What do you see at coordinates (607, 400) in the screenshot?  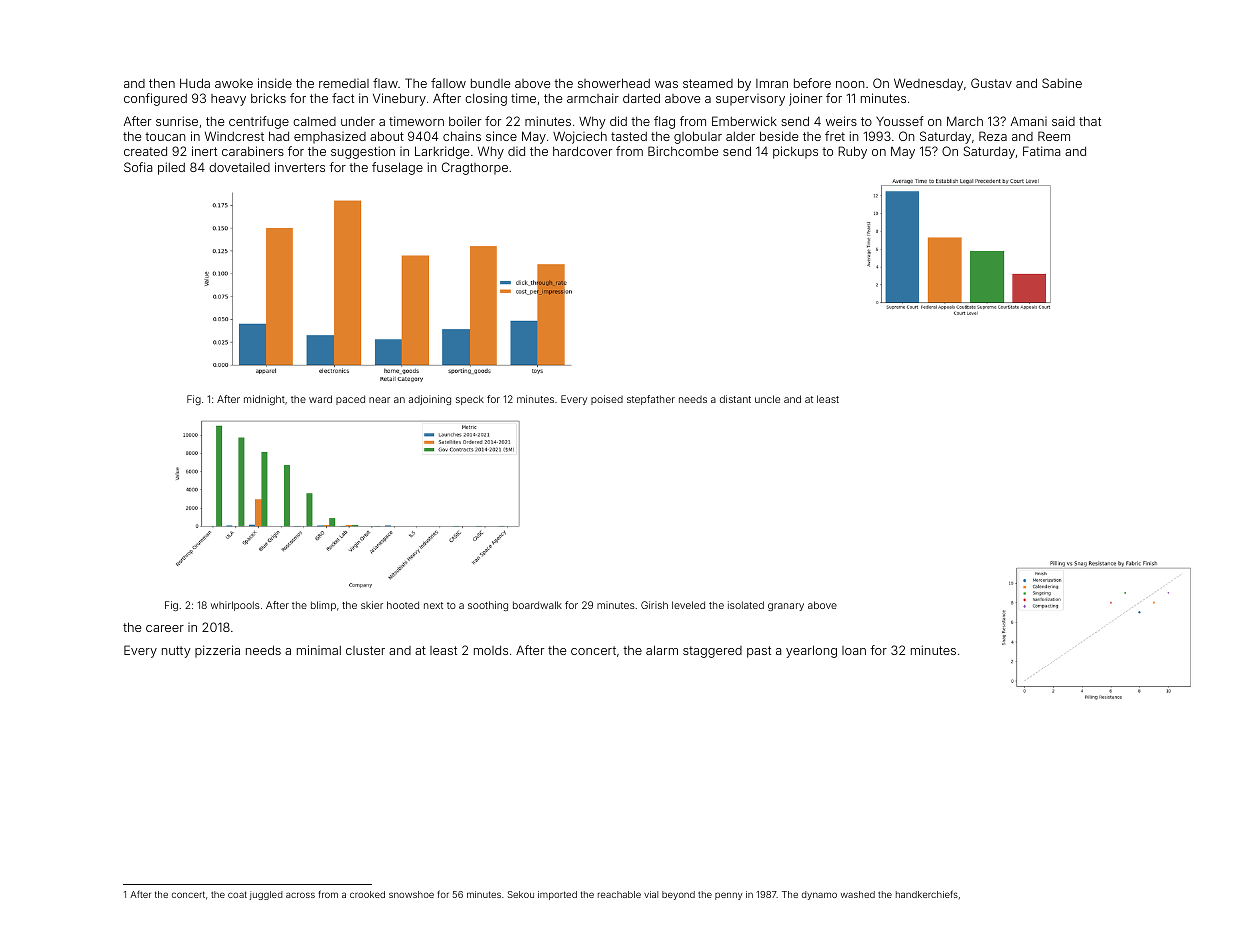 I see `poised` at bounding box center [607, 400].
